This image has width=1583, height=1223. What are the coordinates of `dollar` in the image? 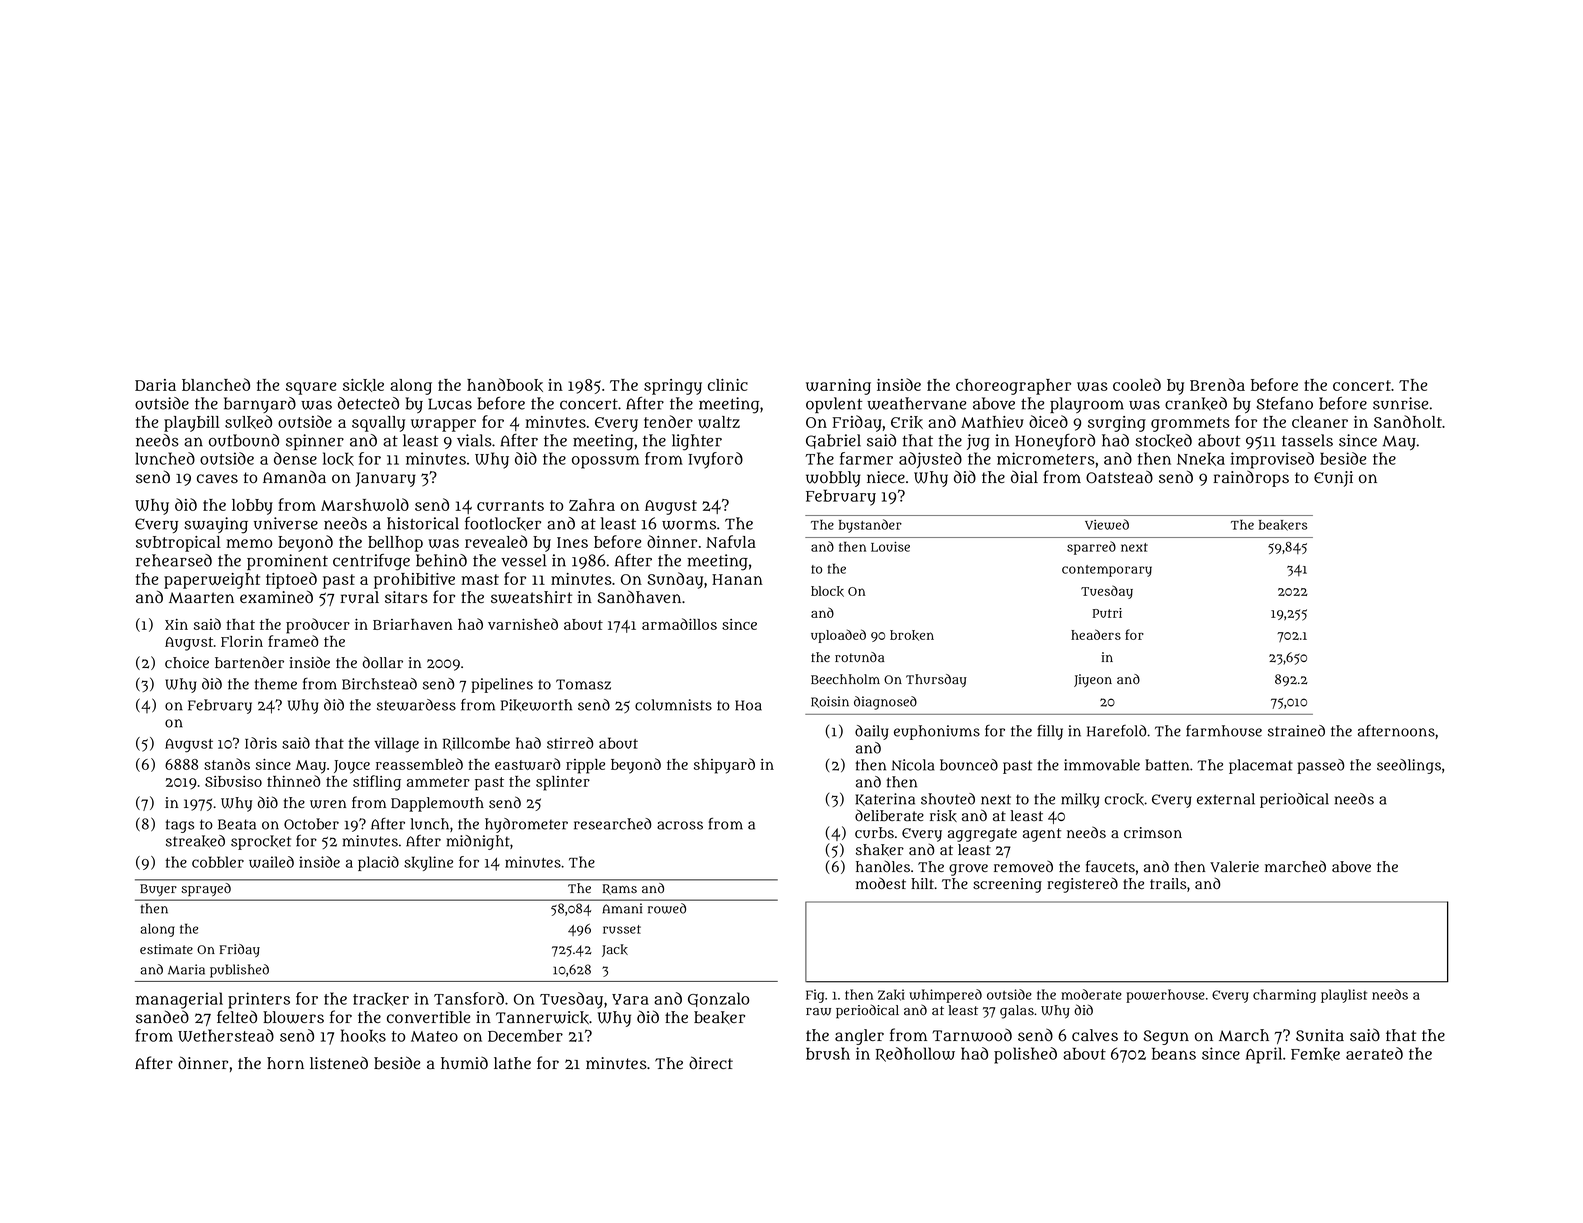 It's located at (383, 662).
